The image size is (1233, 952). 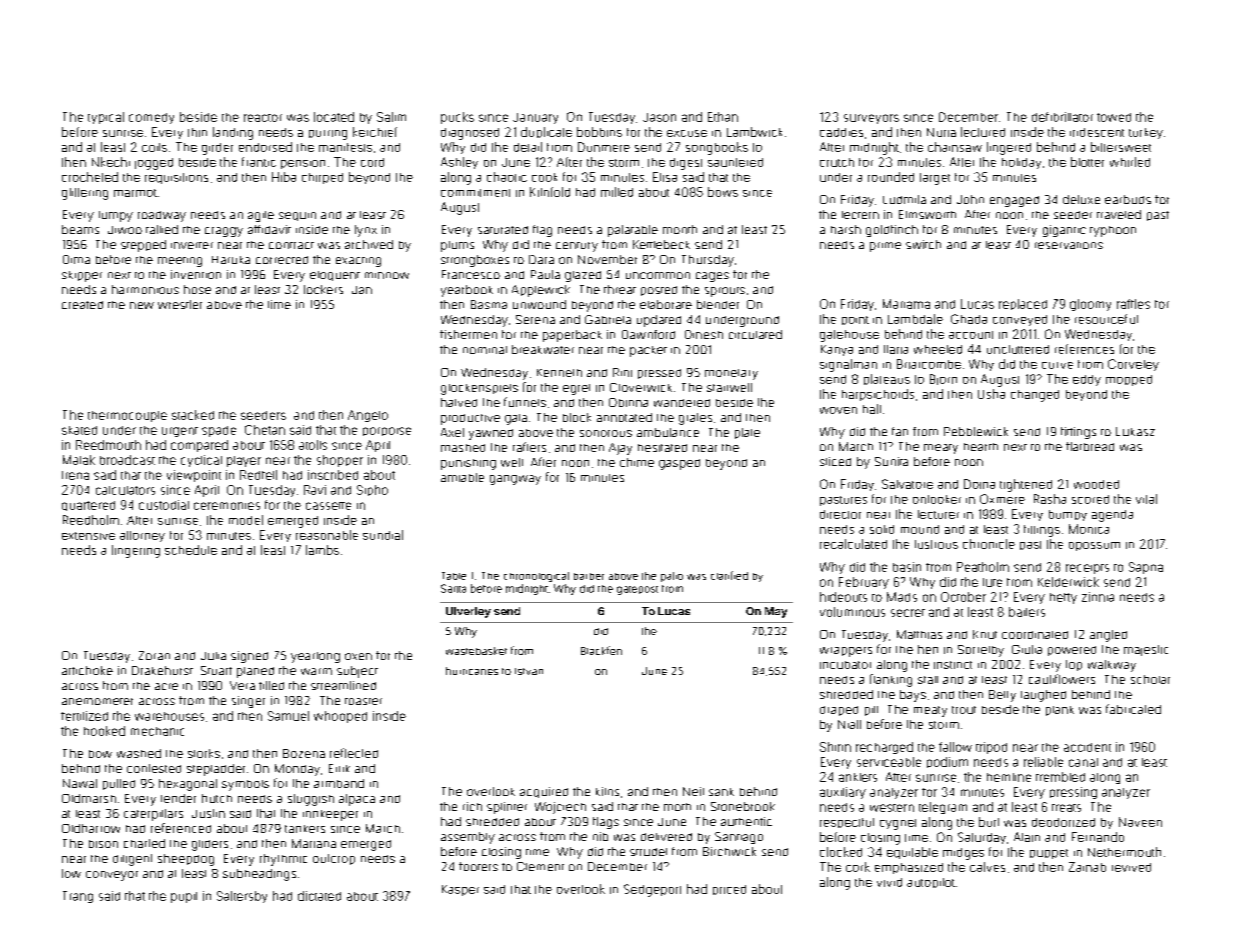 What do you see at coordinates (1114, 117) in the screenshot?
I see `towed` at bounding box center [1114, 117].
